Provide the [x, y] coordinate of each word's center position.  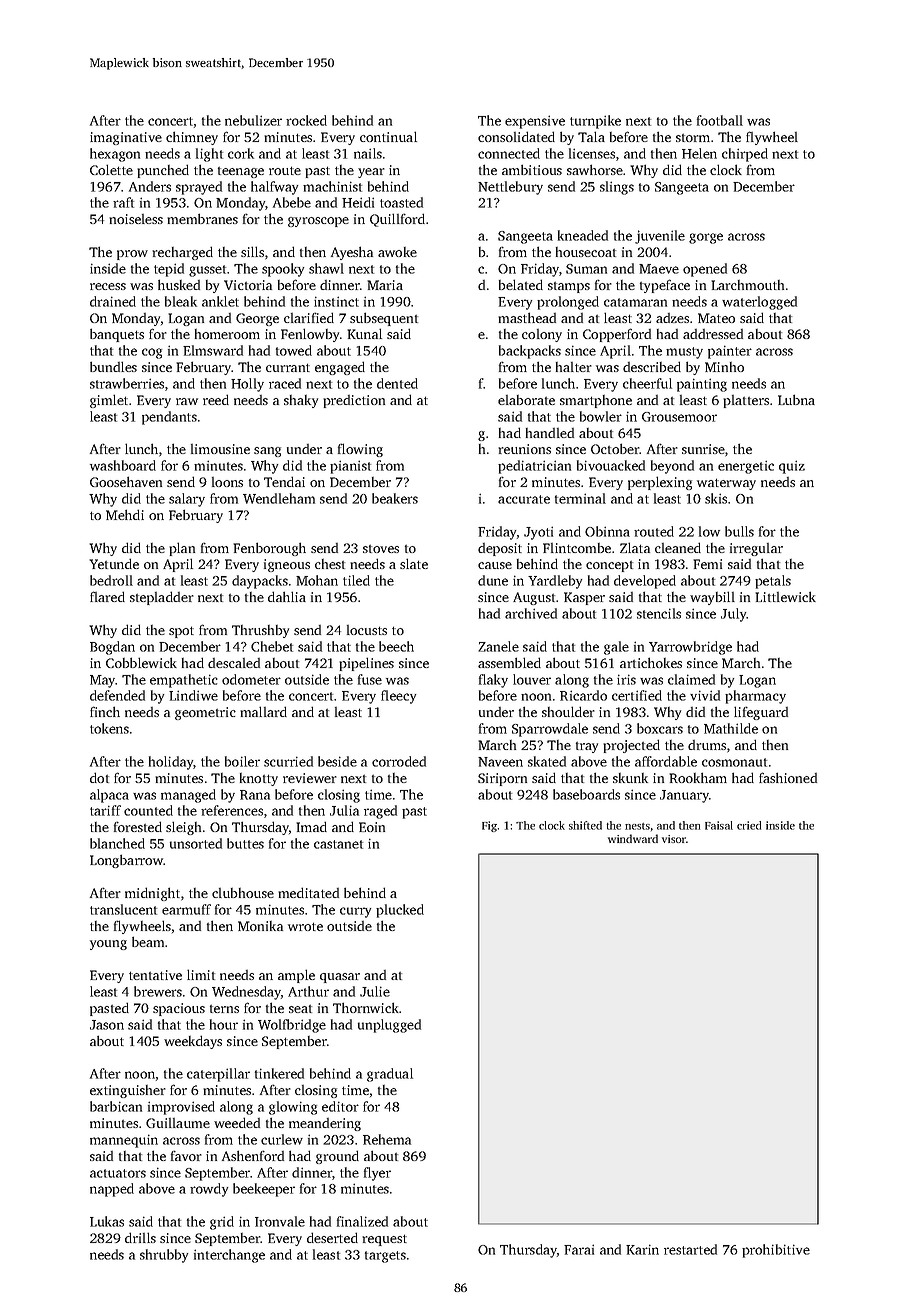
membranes [202, 219]
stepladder [162, 598]
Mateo [716, 318]
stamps [569, 287]
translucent [123, 909]
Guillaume [178, 1123]
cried [749, 825]
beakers [395, 498]
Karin [642, 1249]
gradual [390, 1075]
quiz [792, 467]
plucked [400, 911]
